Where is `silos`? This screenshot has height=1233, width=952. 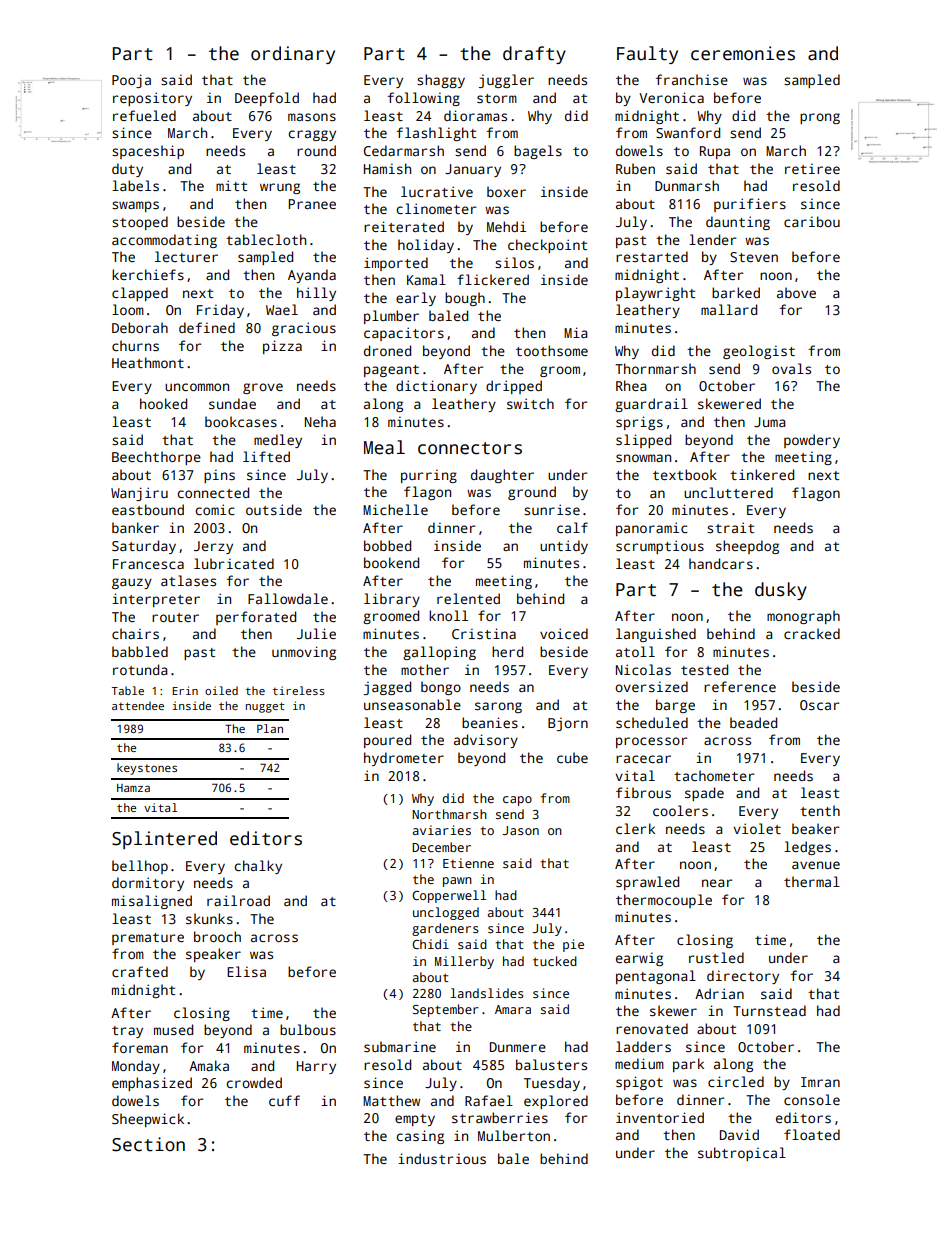
silos is located at coordinates (514, 262).
